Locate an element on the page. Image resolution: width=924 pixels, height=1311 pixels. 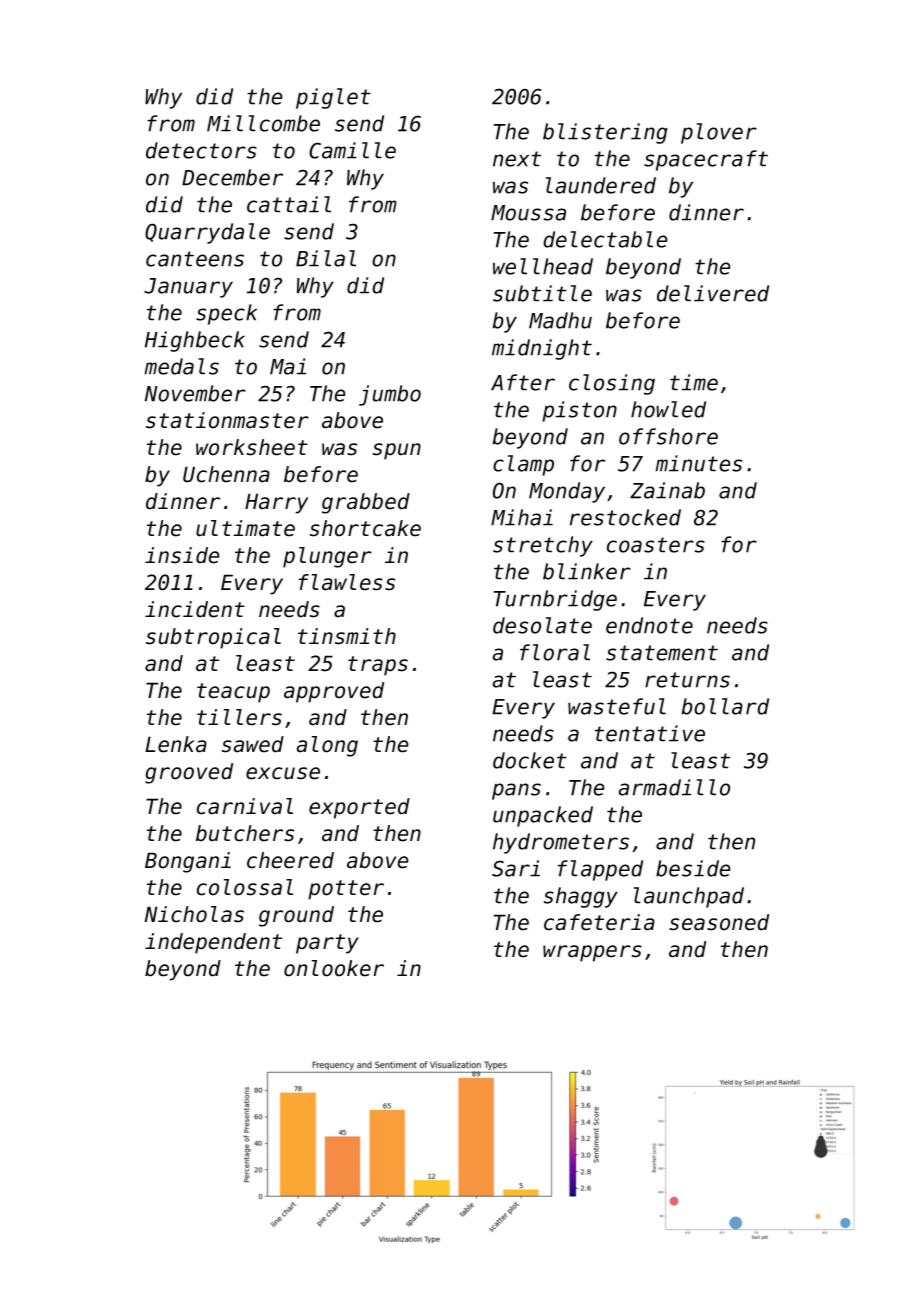
piglet is located at coordinates (333, 98).
